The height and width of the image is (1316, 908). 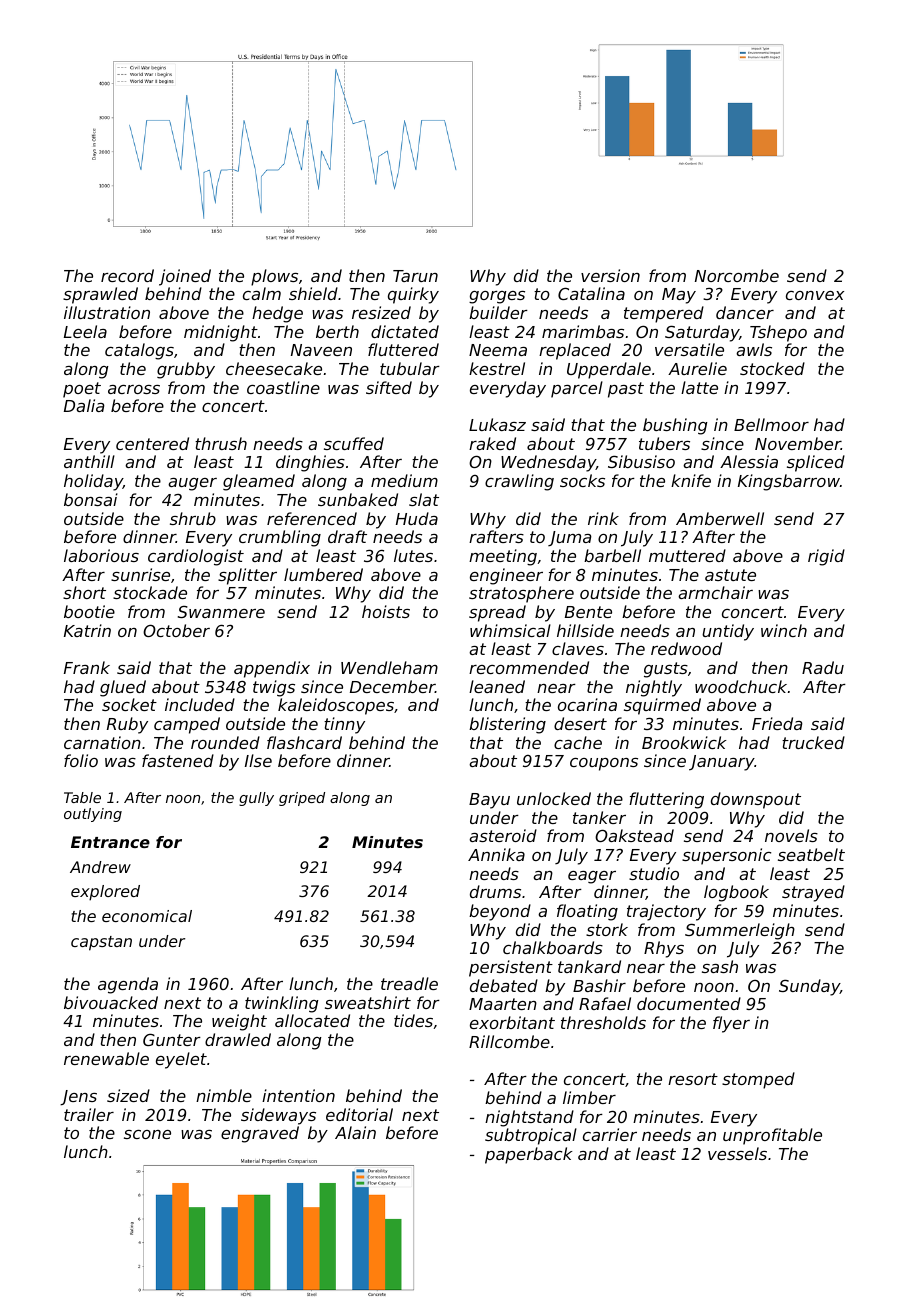 What do you see at coordinates (578, 742) in the image?
I see `cache` at bounding box center [578, 742].
